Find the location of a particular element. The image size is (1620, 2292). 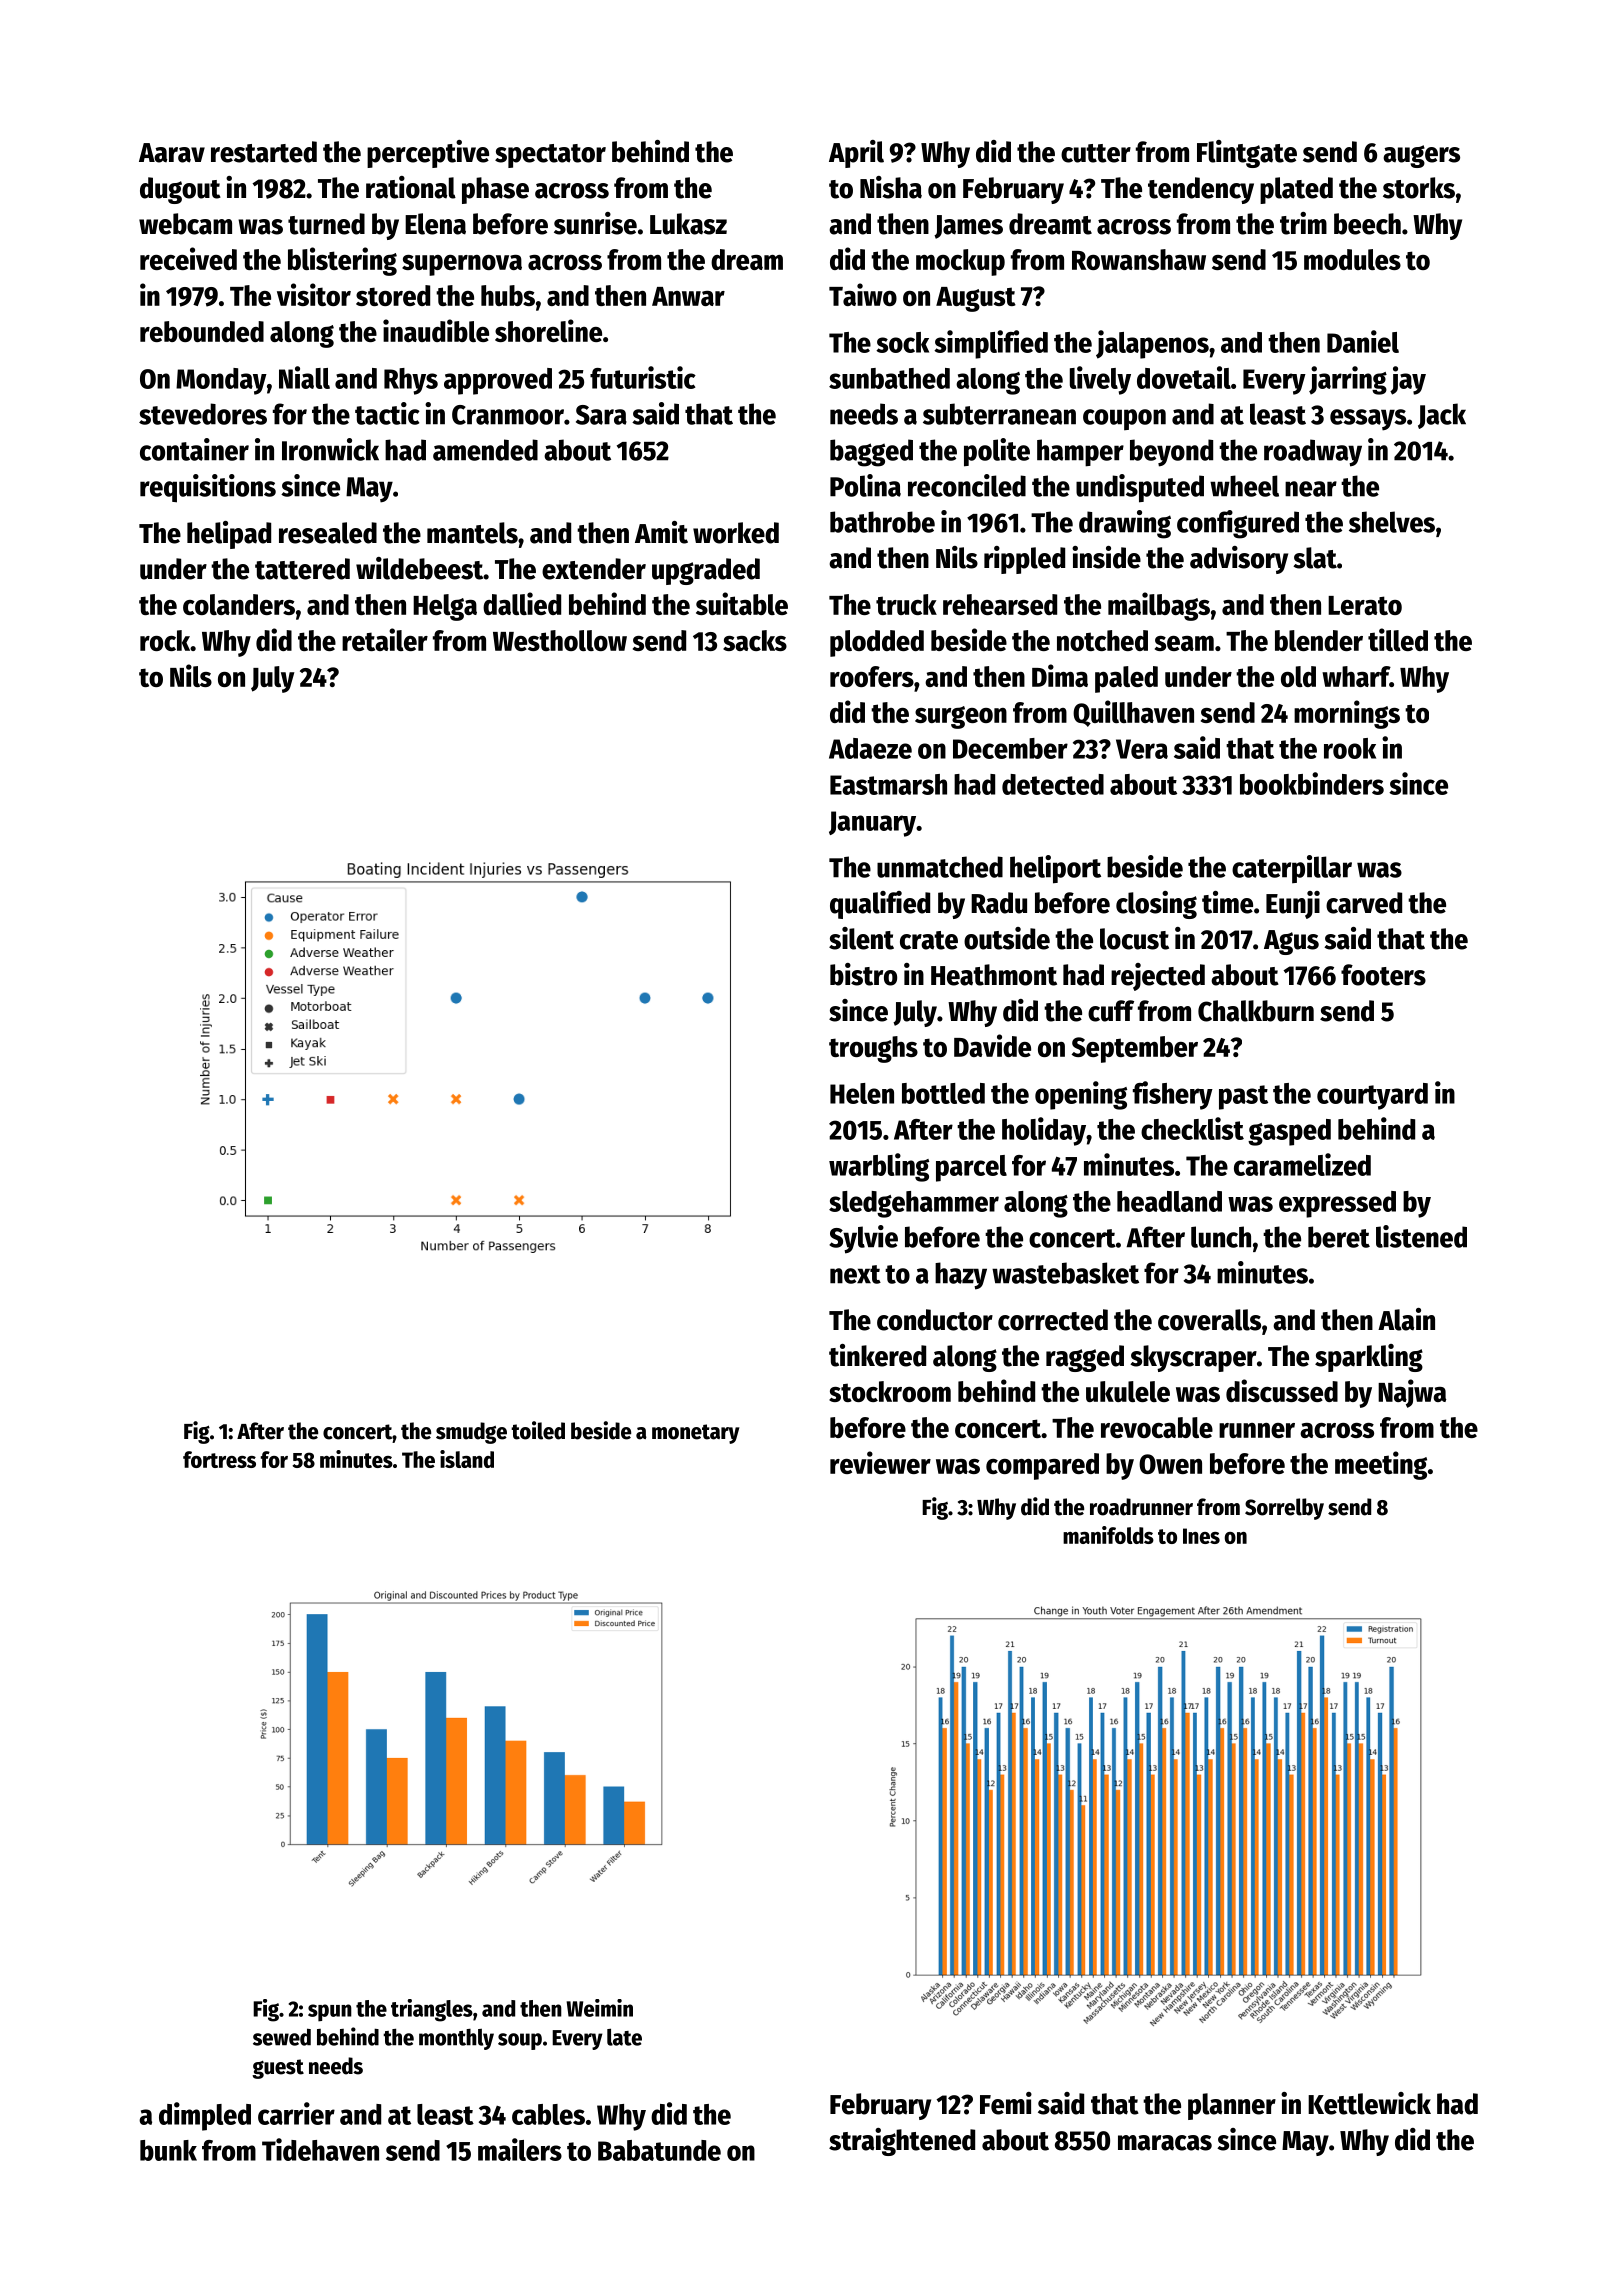

reviewer is located at coordinates (880, 1462).
